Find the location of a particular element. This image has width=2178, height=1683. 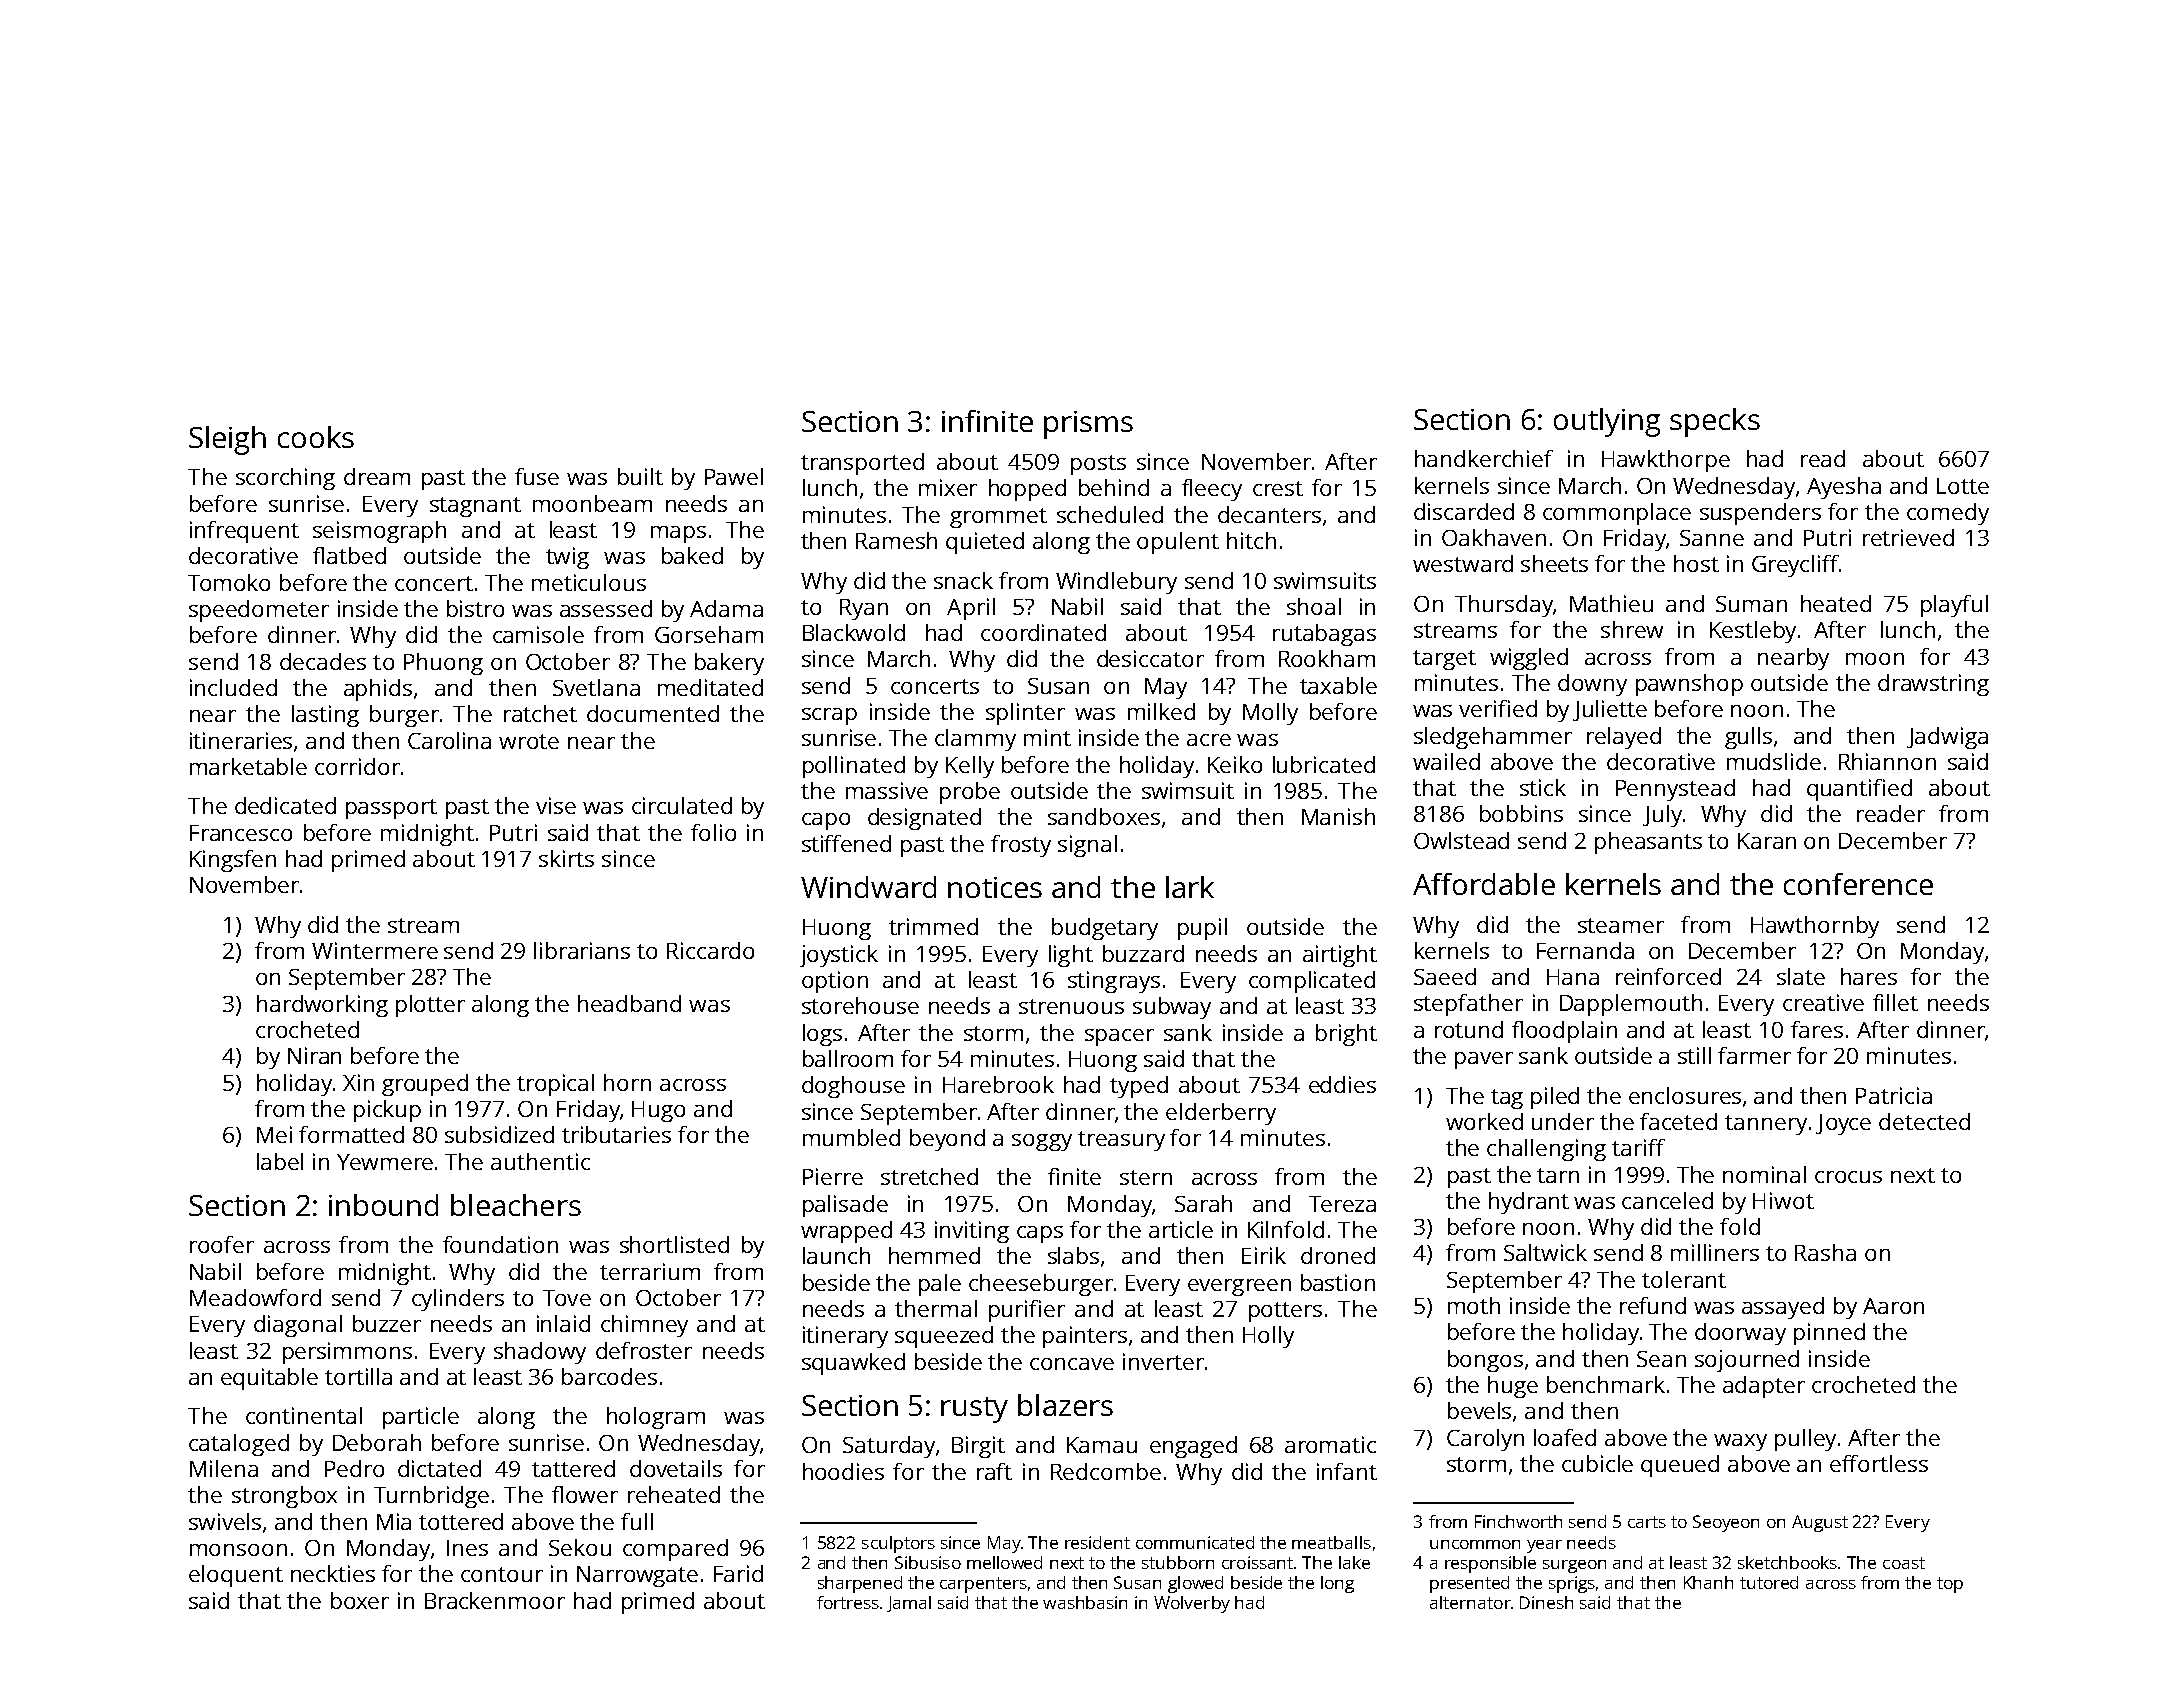

boxer is located at coordinates (360, 1600).
